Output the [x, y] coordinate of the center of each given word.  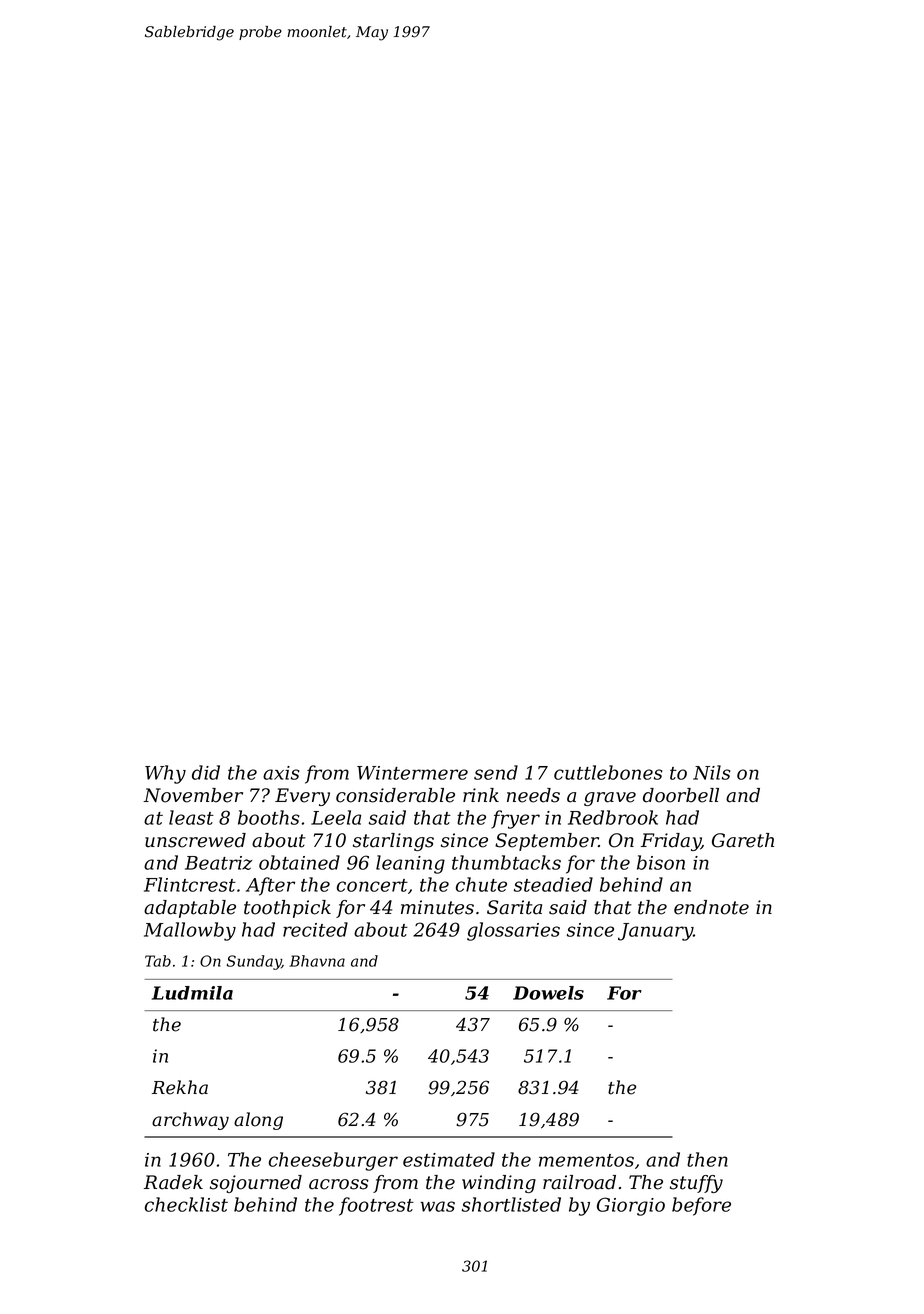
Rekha [180, 1087]
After [270, 886]
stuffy [696, 1184]
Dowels [548, 993]
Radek [173, 1182]
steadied [553, 884]
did [206, 772]
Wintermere [412, 773]
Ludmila [192, 993]
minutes [437, 907]
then [707, 1159]
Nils [711, 772]
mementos [586, 1160]
